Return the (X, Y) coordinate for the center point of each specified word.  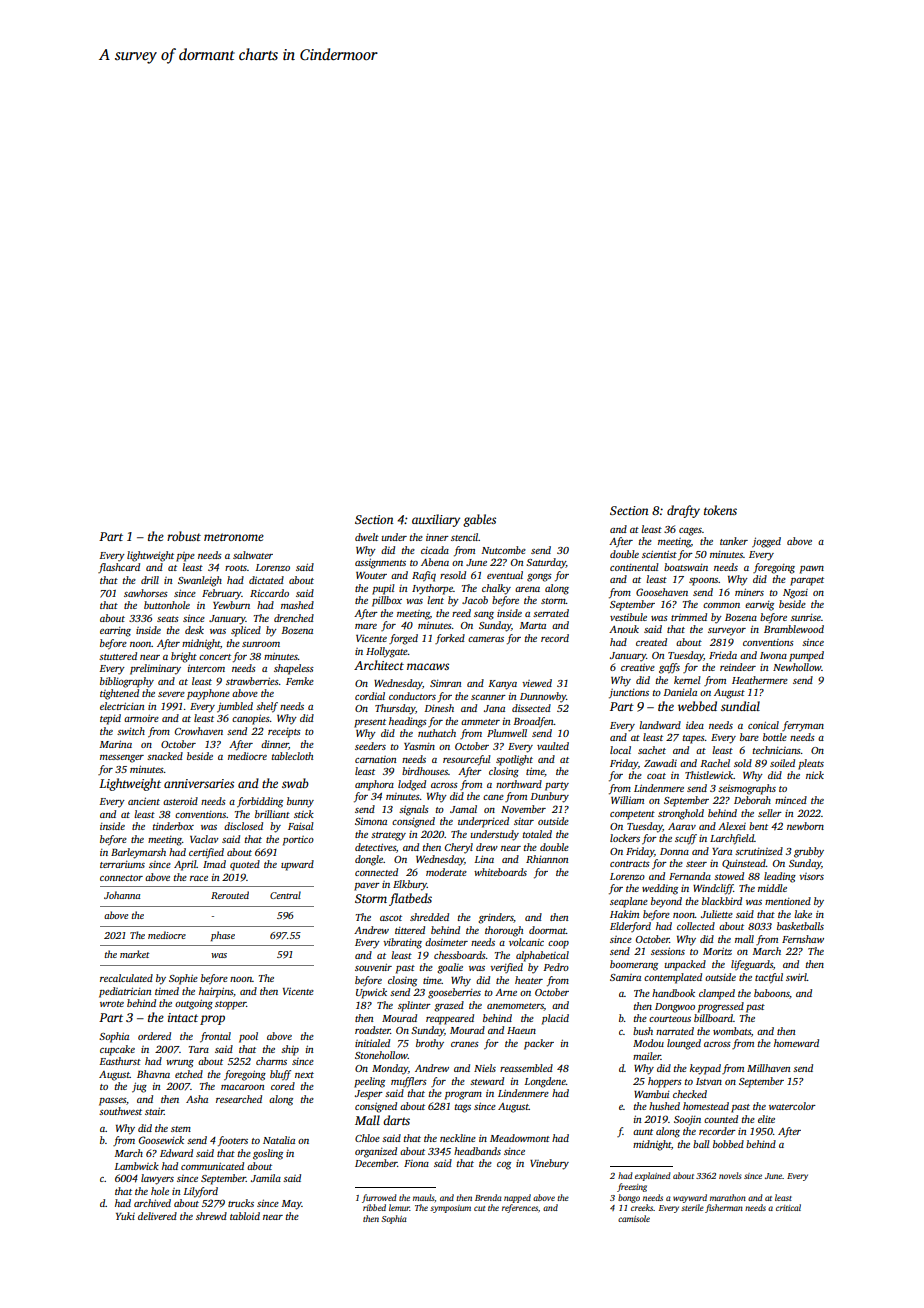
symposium (450, 1209)
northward (519, 784)
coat (656, 776)
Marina (116, 744)
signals (414, 810)
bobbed (728, 1144)
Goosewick (161, 1140)
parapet (807, 581)
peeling (369, 1082)
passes (112, 1102)
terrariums (122, 864)
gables (479, 520)
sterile (692, 1207)
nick (815, 775)
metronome (234, 537)
